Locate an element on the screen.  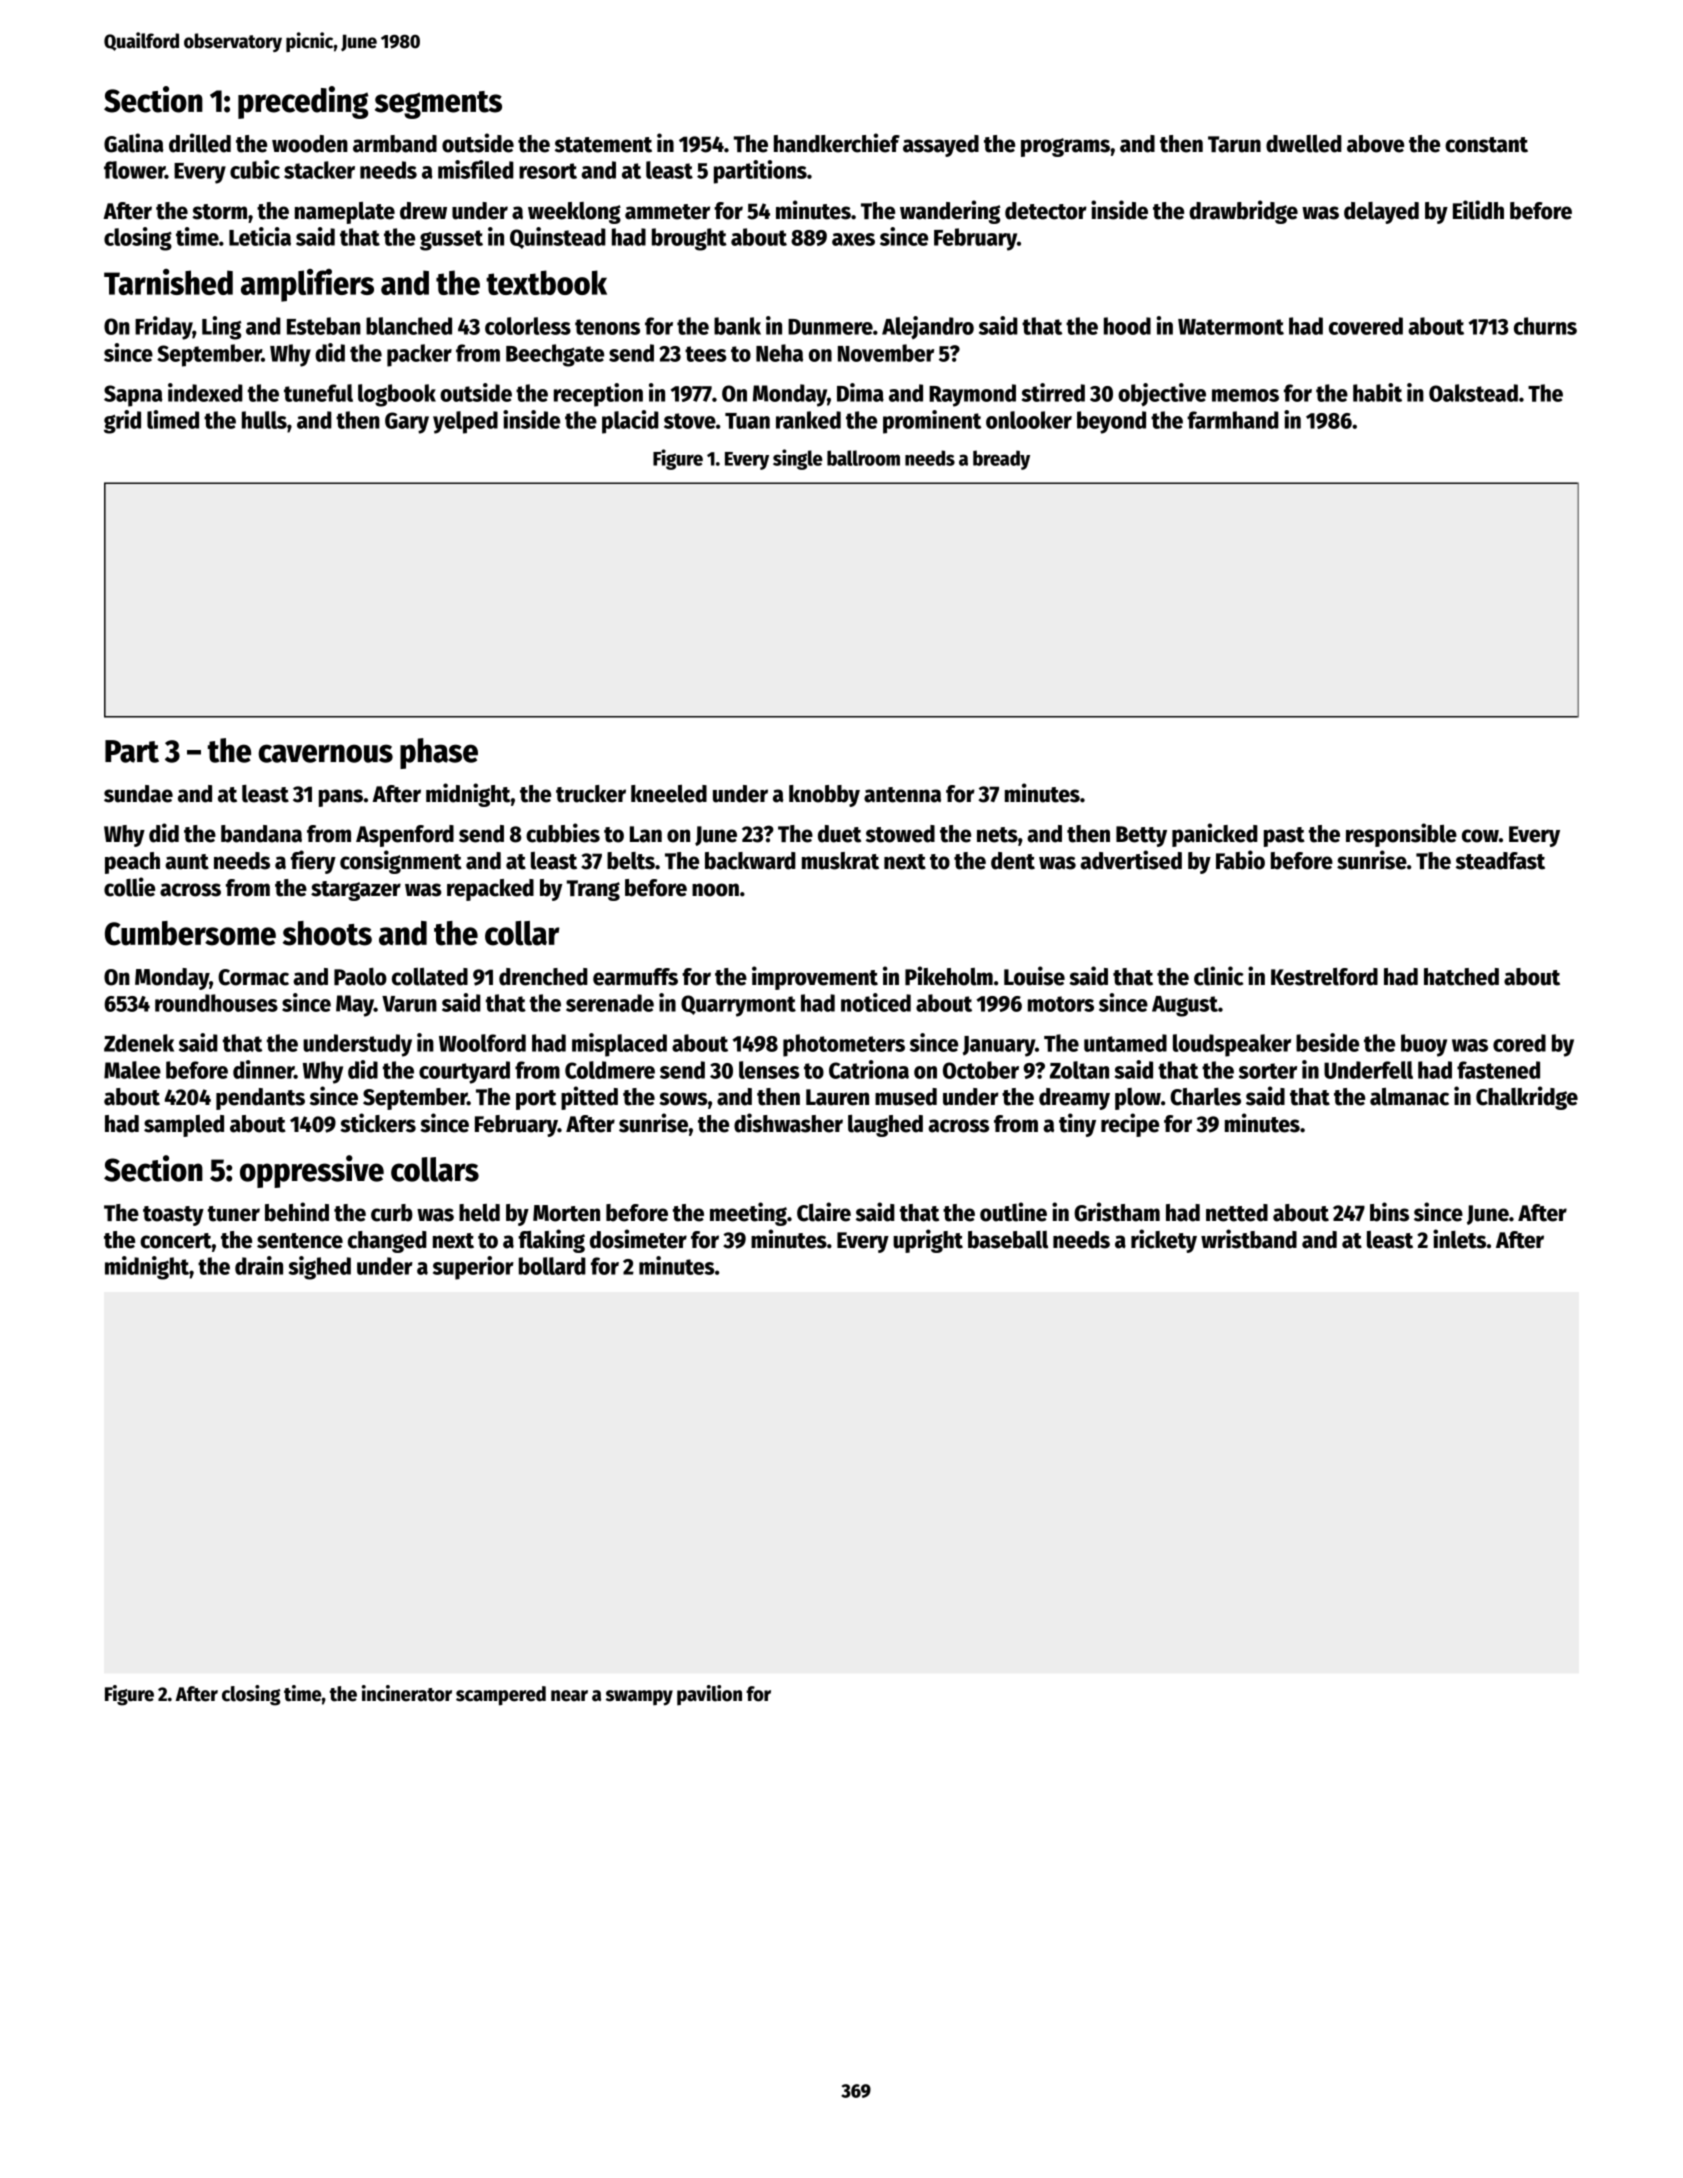
knobby is located at coordinates (824, 796).
